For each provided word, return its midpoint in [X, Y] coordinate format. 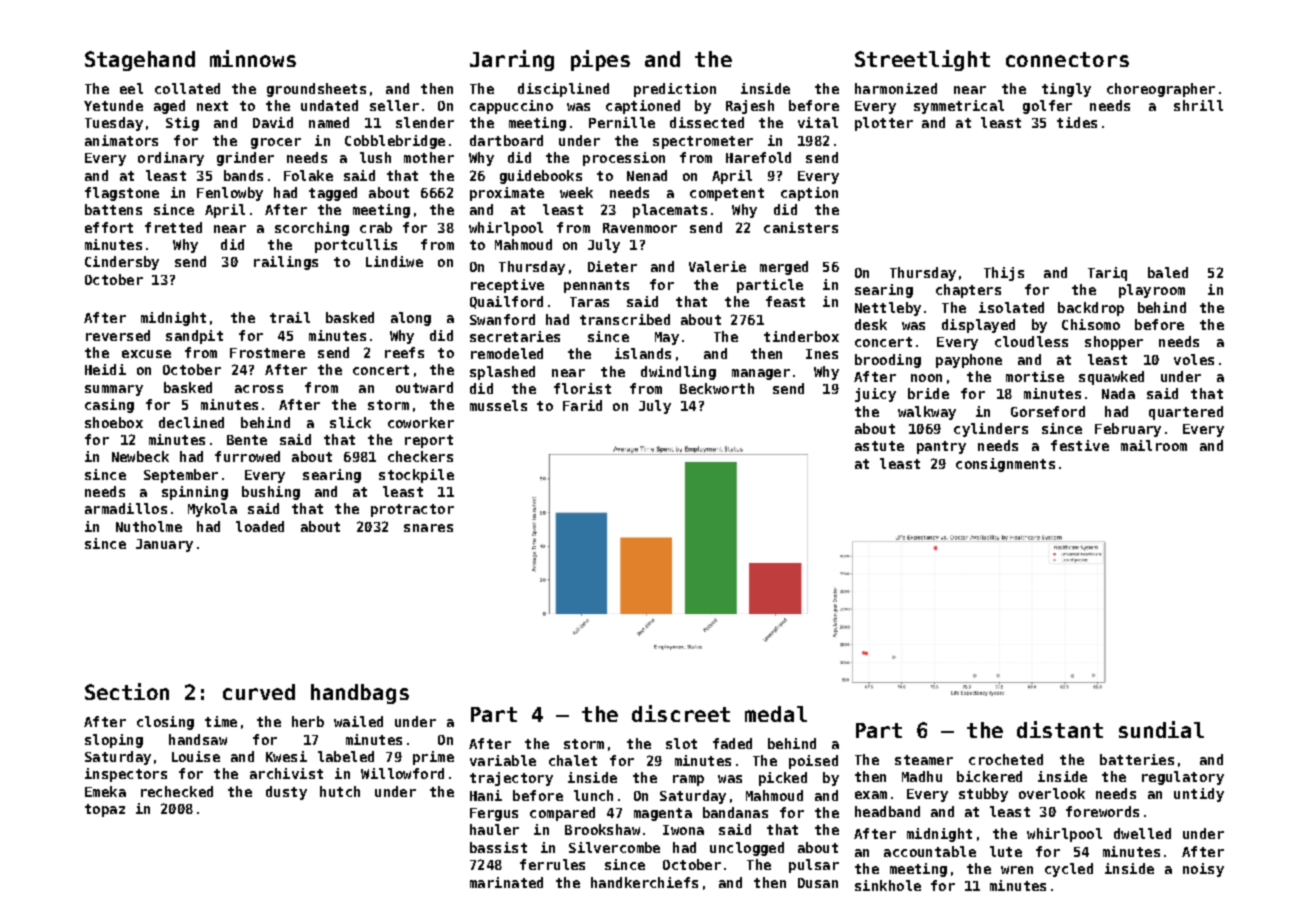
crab [376, 227]
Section [127, 691]
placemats [670, 211]
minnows [253, 58]
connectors [1067, 59]
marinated [506, 882]
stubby [983, 795]
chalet [573, 760]
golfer [1047, 107]
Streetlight [922, 60]
